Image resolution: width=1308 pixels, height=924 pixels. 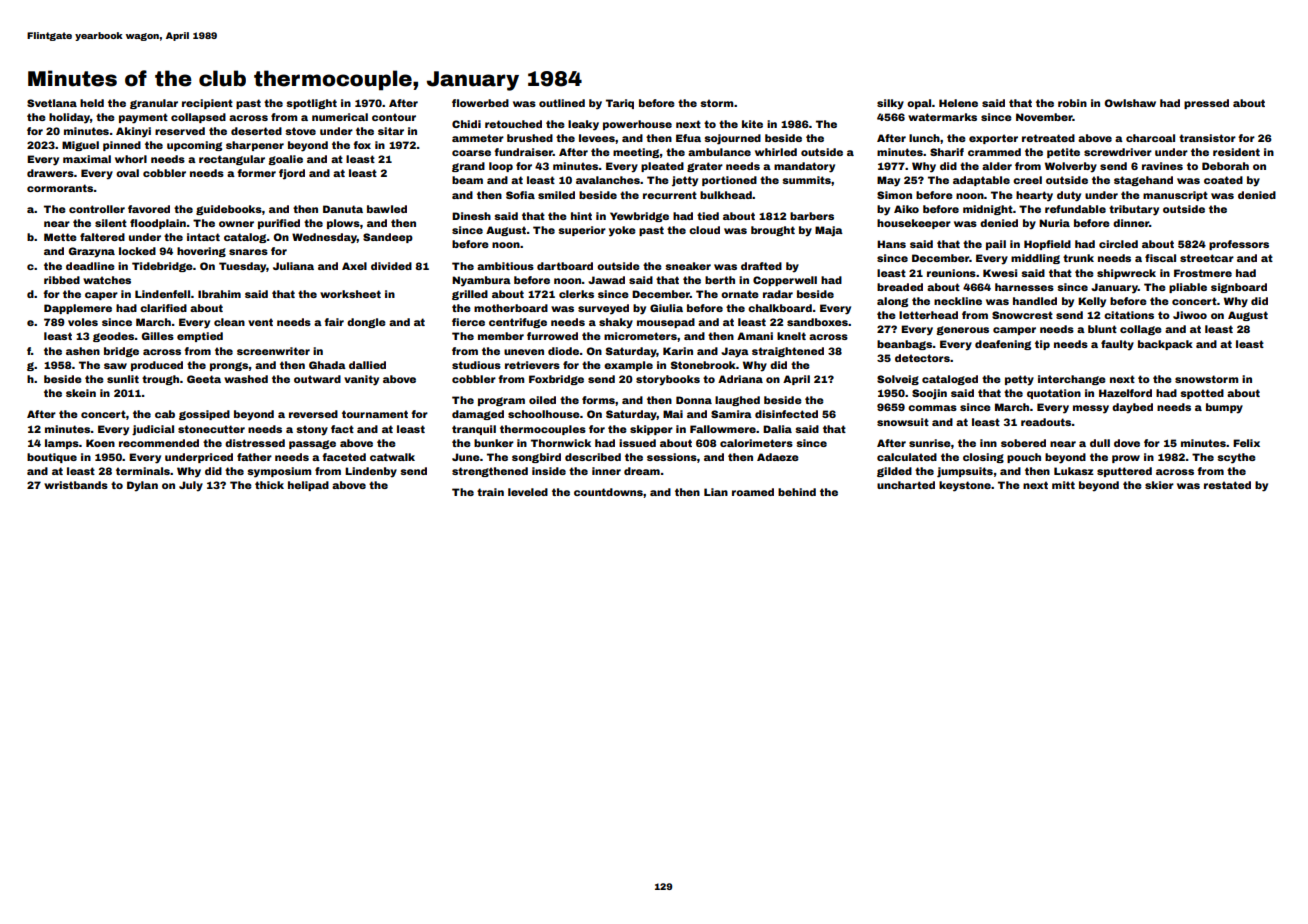 I want to click on worksheet, so click(x=350, y=294).
